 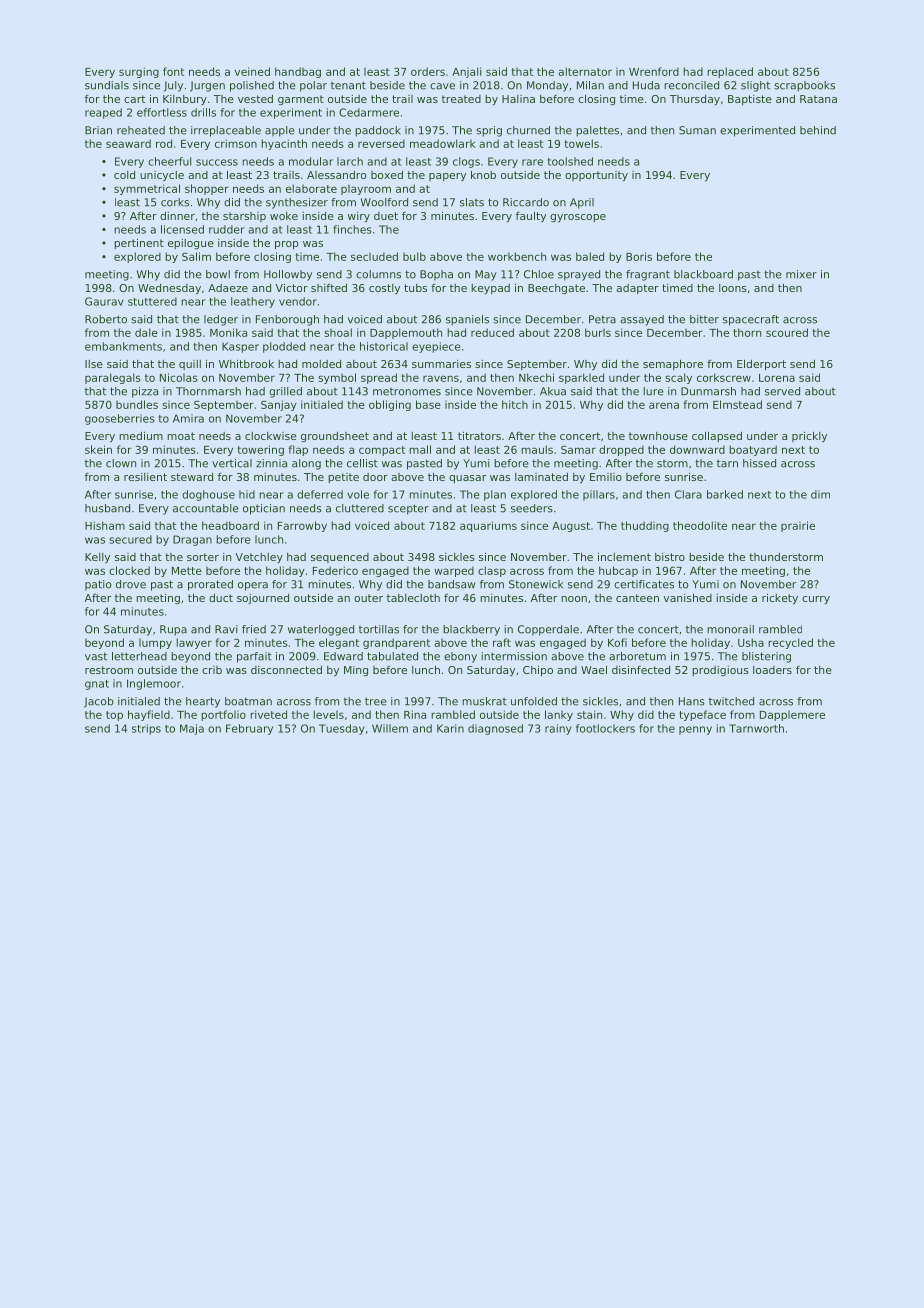 What do you see at coordinates (558, 729) in the page?
I see `rainy` at bounding box center [558, 729].
